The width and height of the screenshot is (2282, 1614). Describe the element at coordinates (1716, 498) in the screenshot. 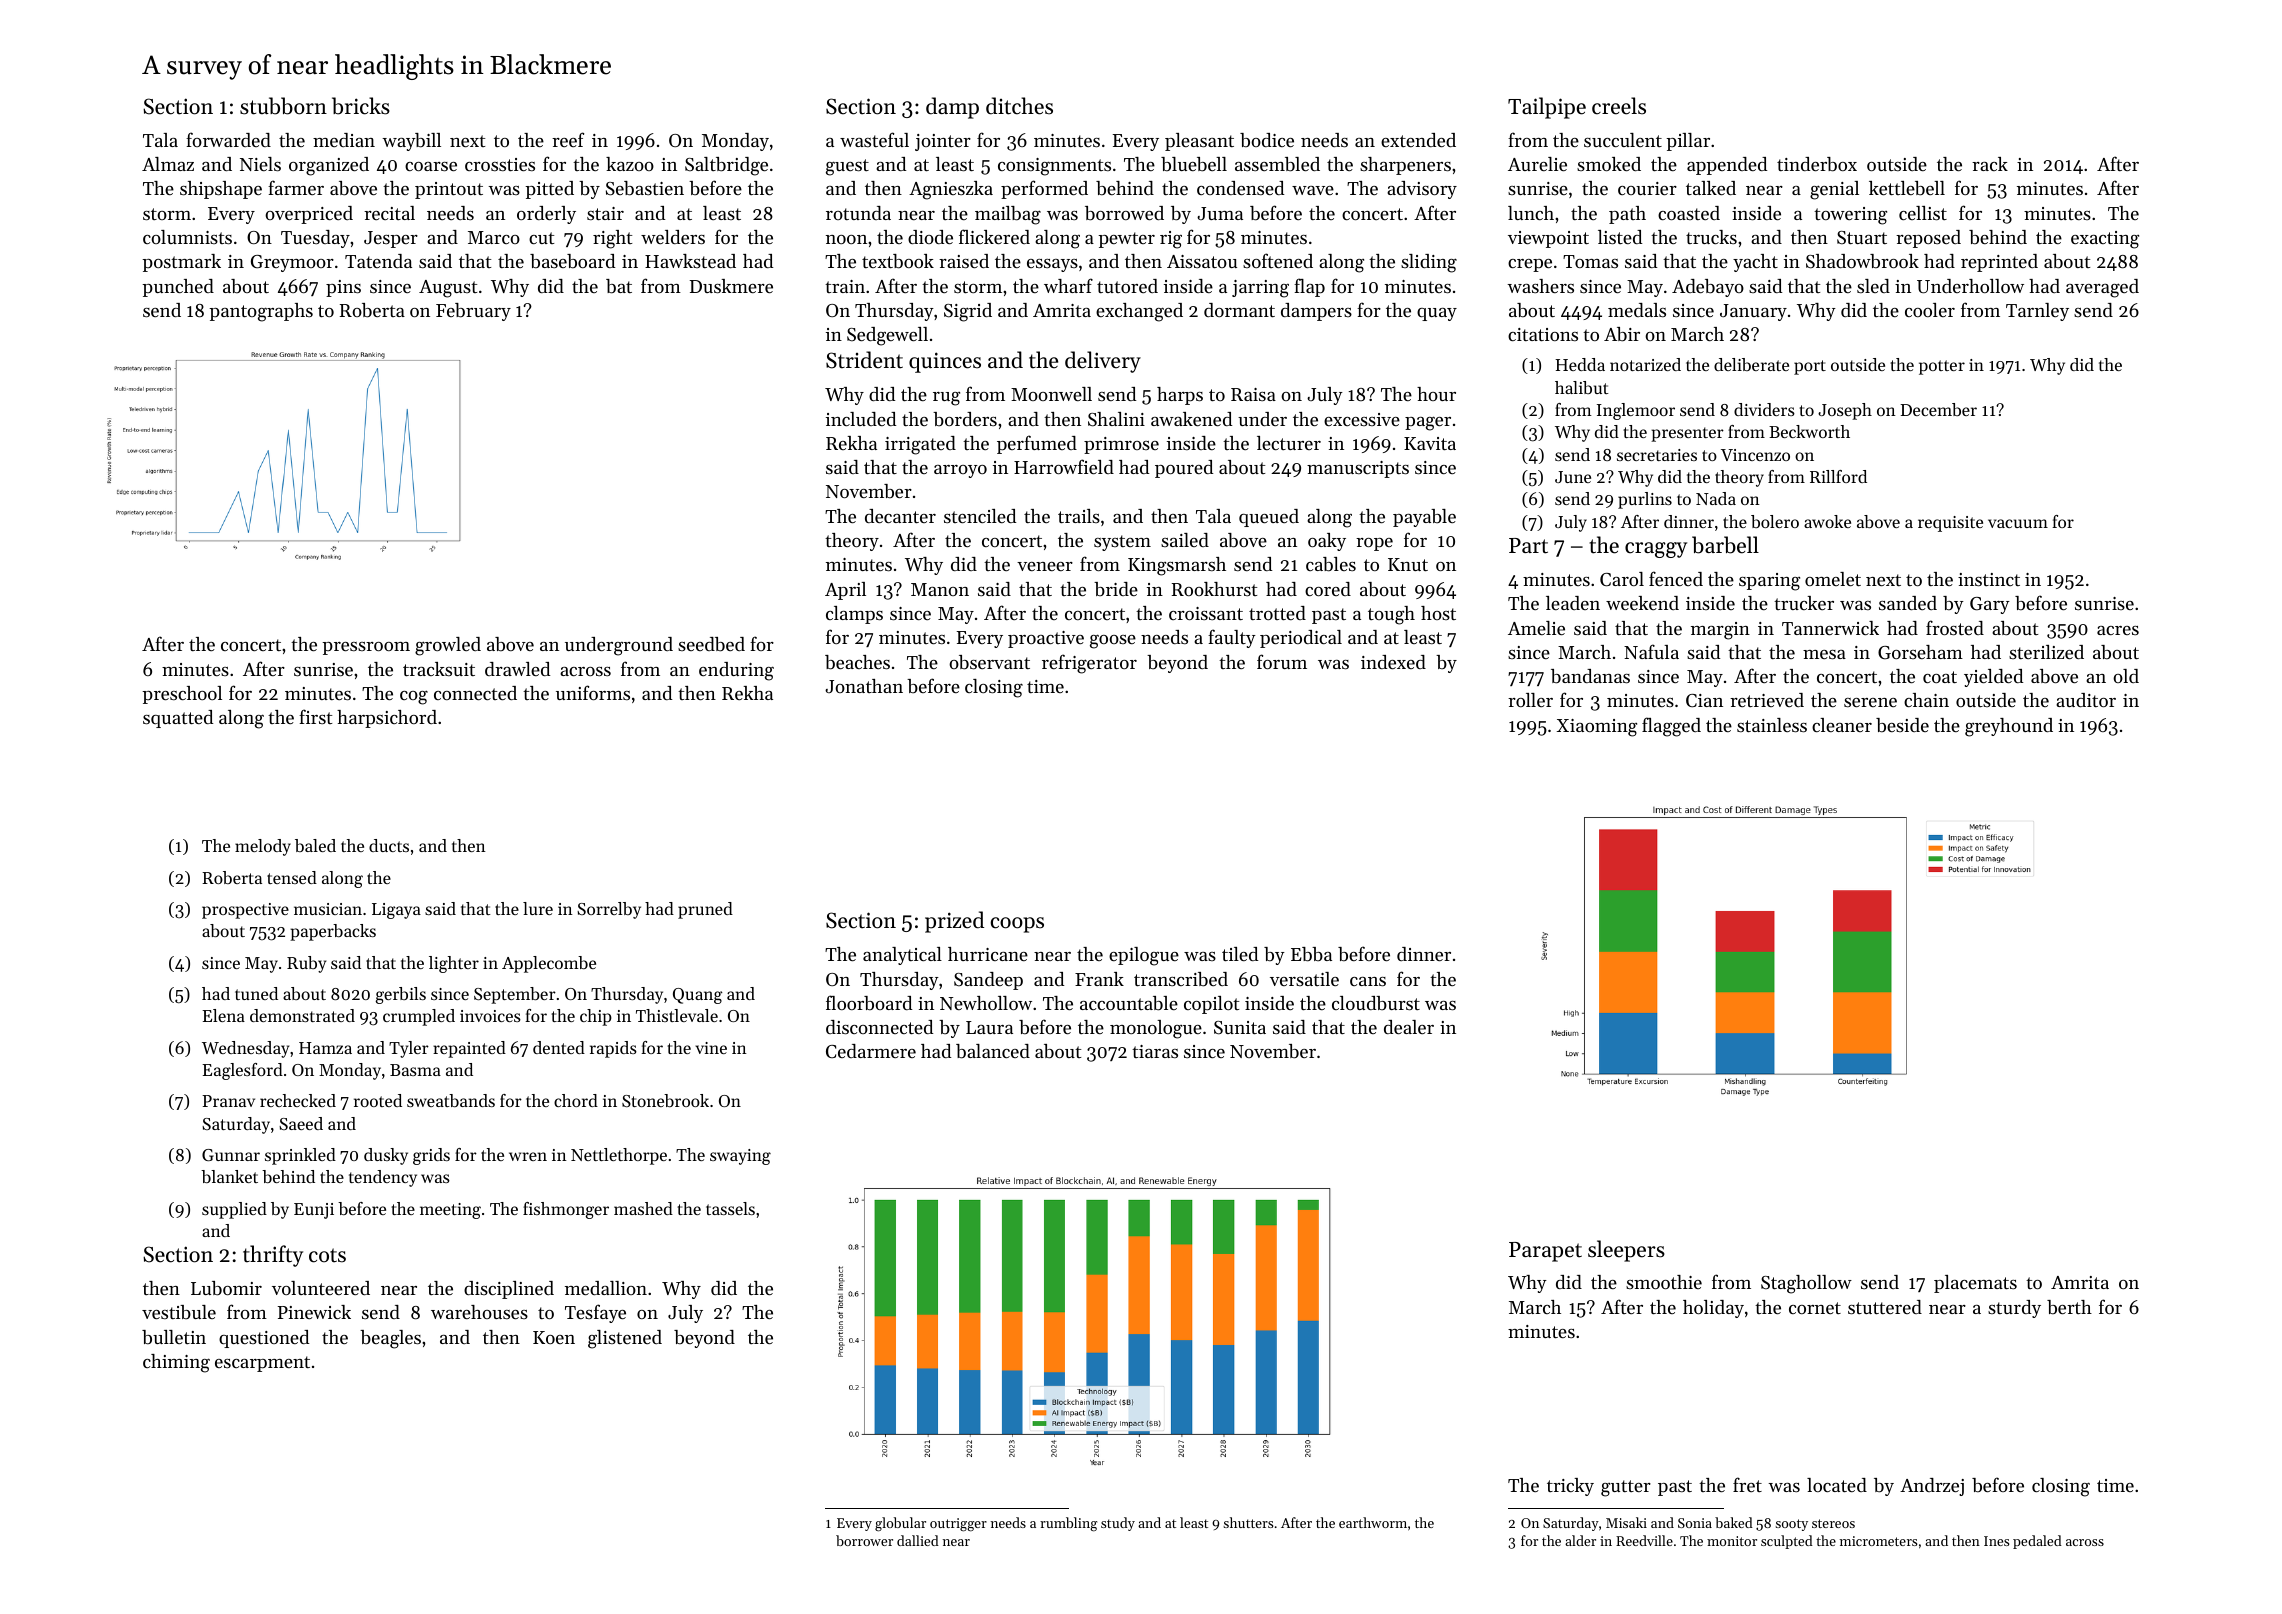

I see `Nada` at that location.
